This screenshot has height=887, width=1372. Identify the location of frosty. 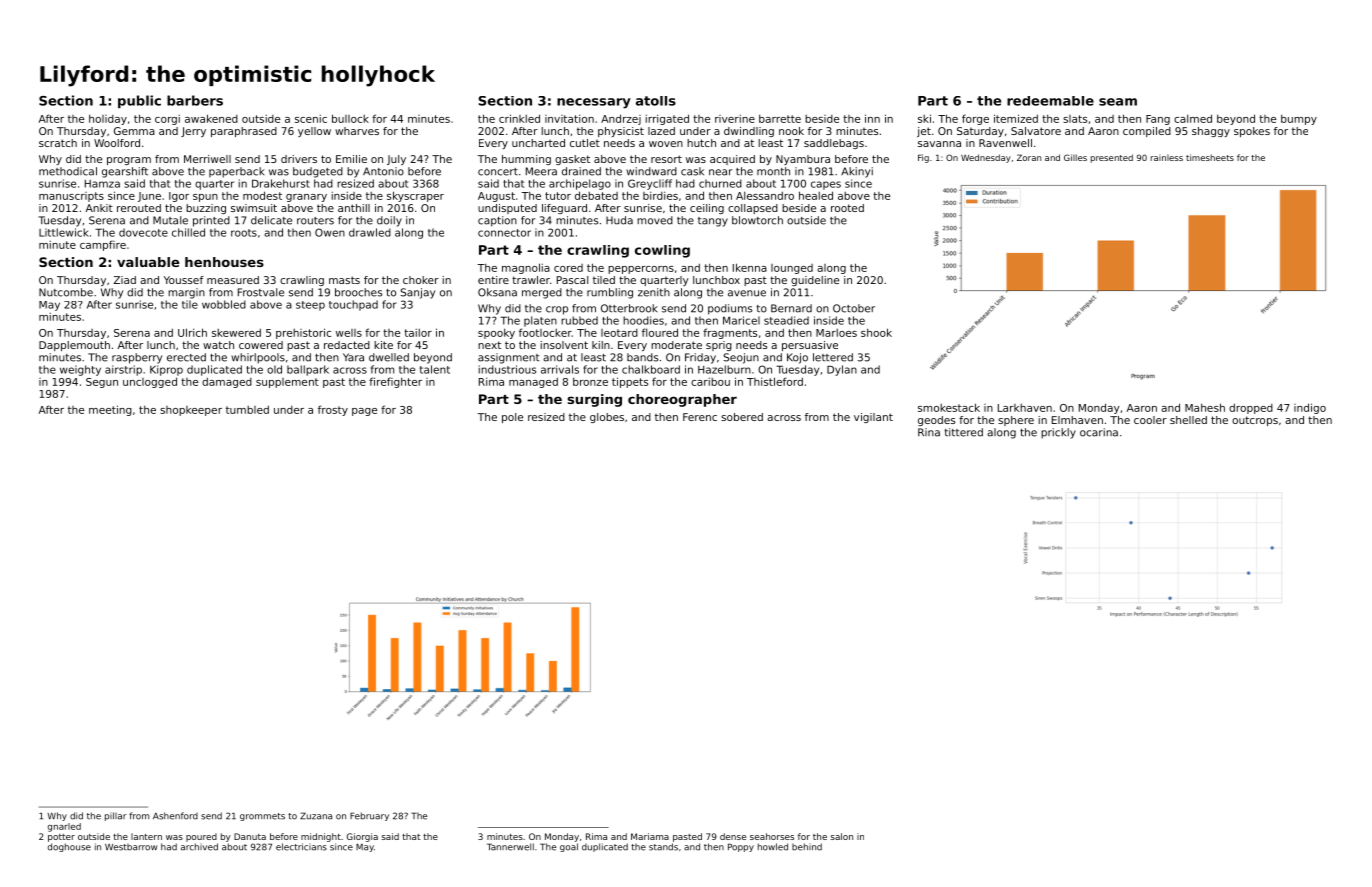
(333, 410).
